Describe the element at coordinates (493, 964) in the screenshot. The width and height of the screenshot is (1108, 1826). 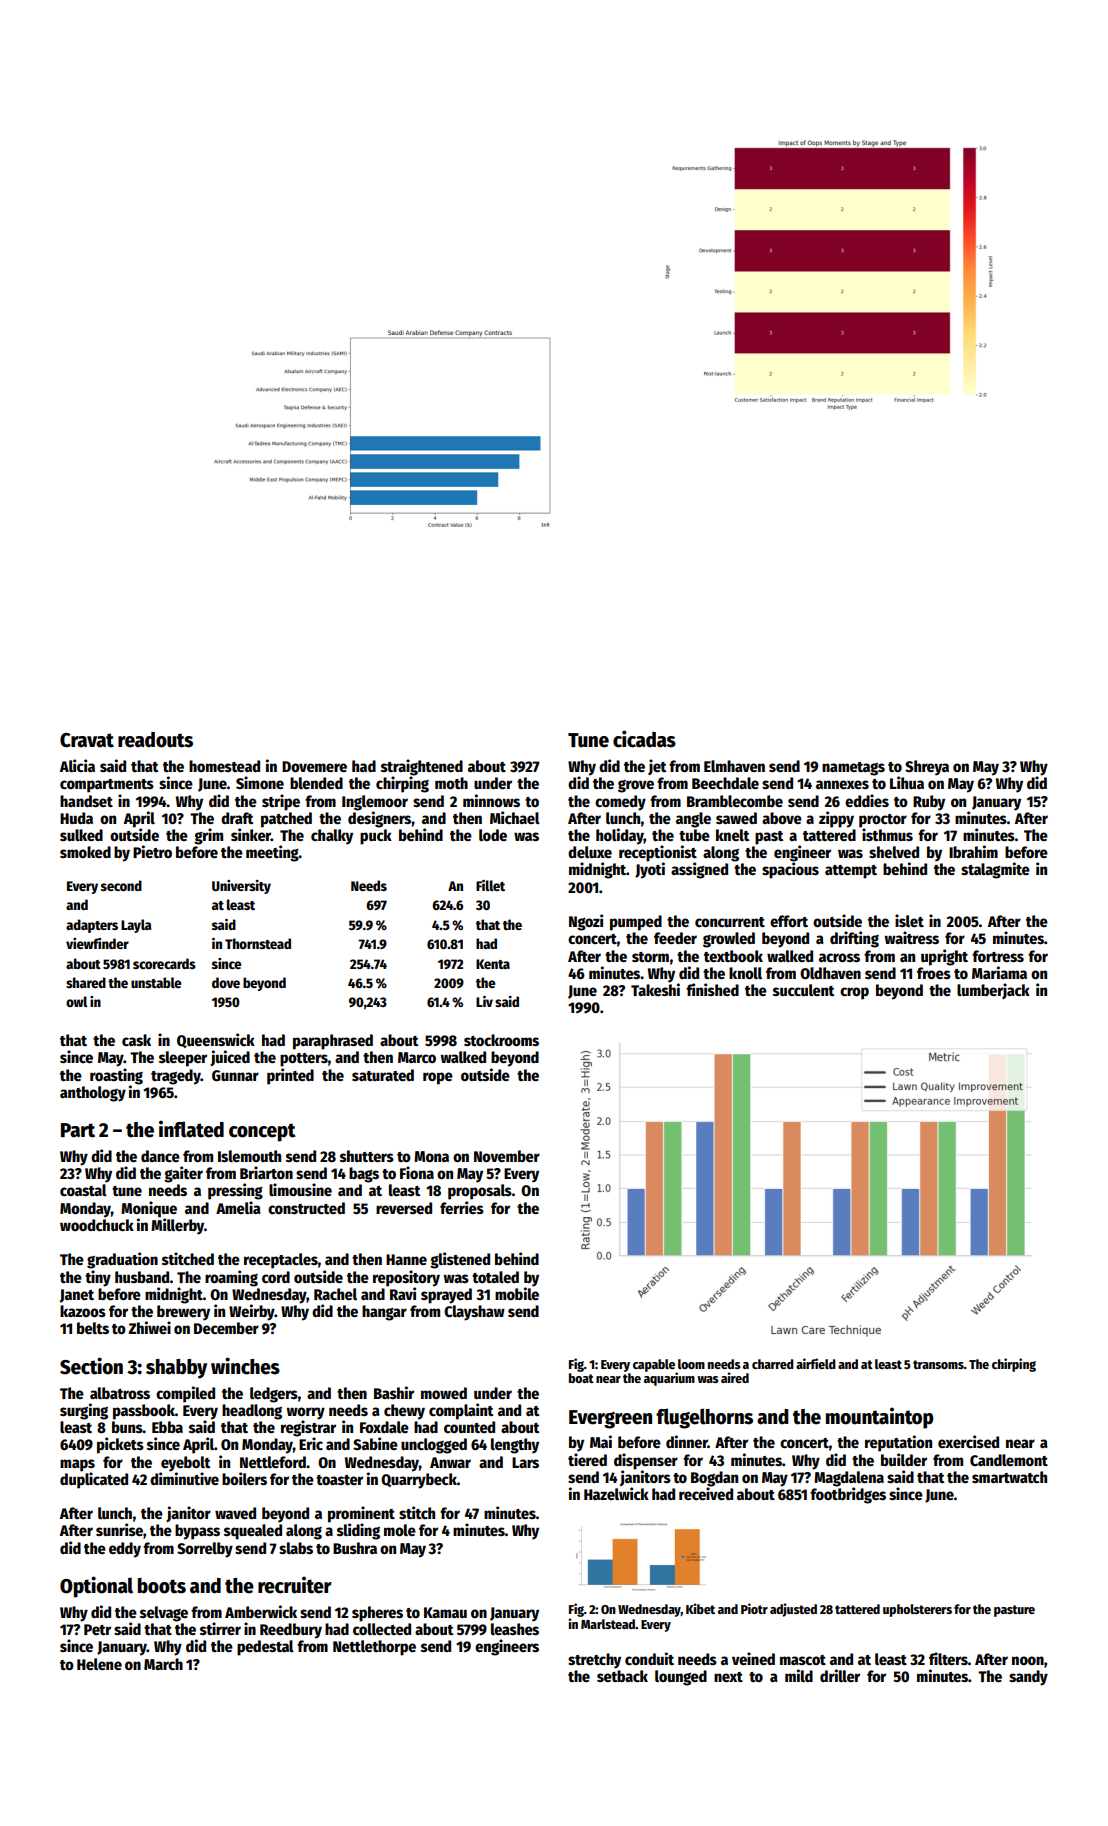
I see `Kenta` at that location.
